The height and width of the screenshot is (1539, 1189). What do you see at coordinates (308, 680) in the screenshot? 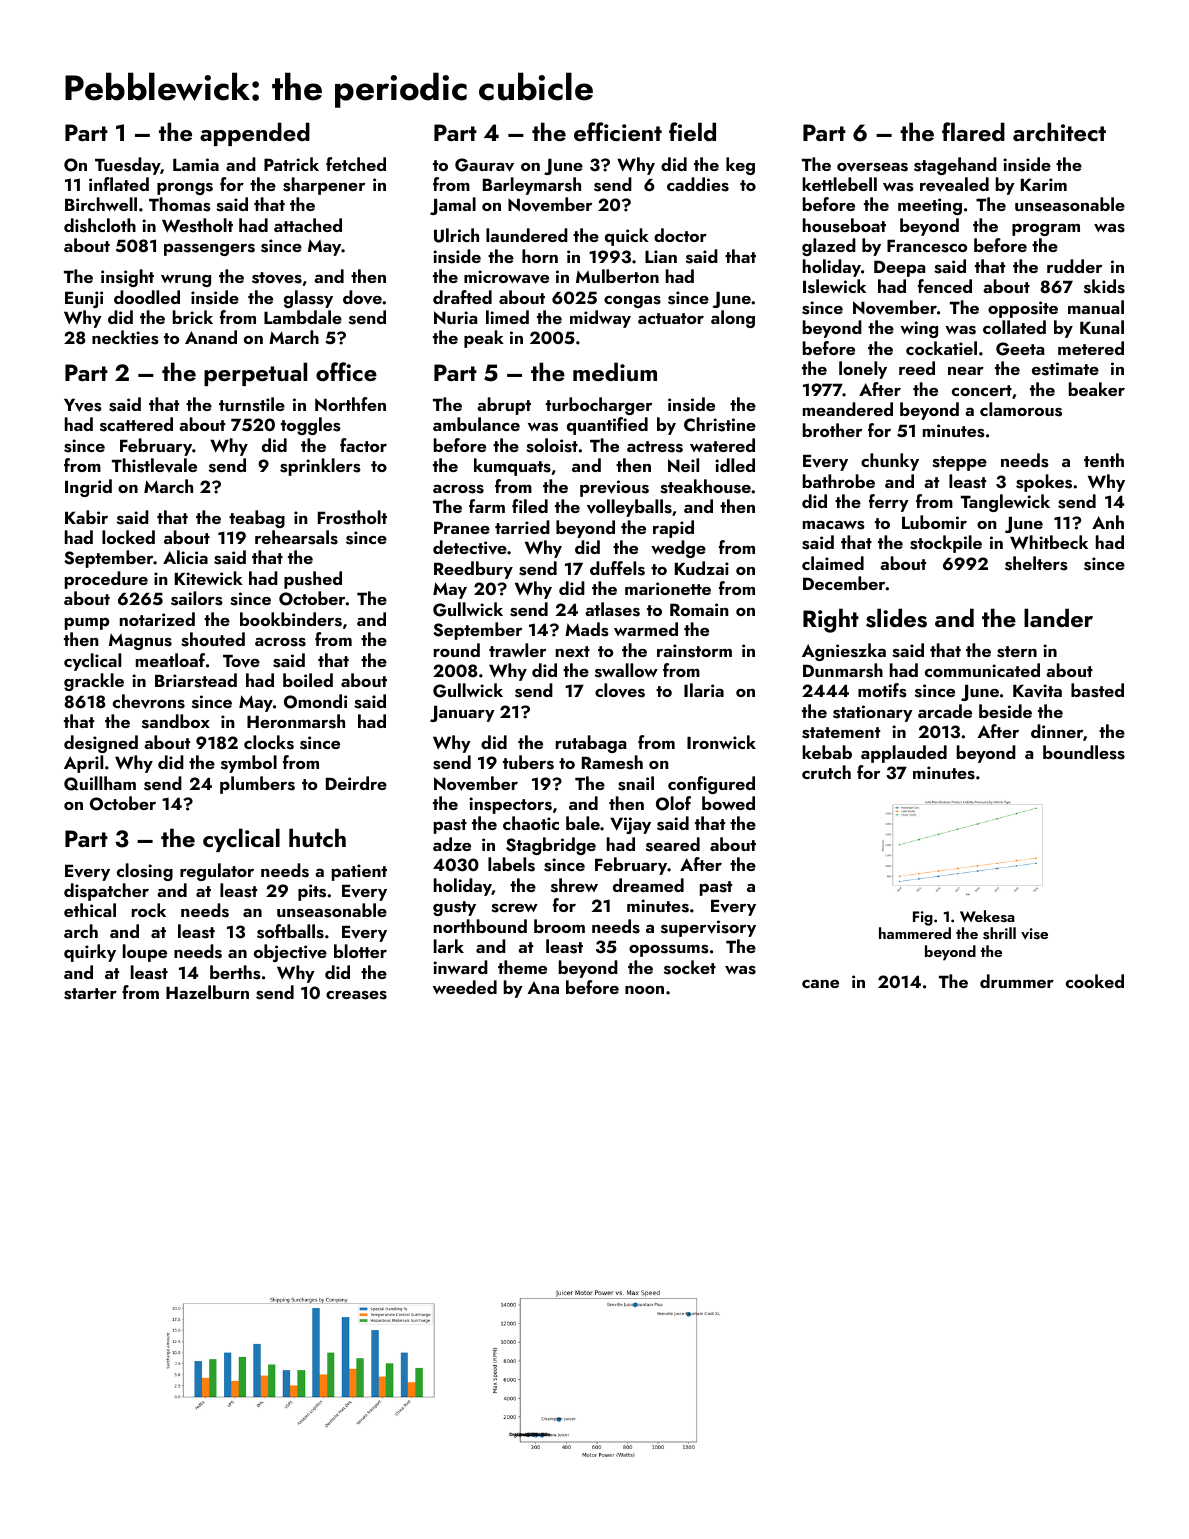
I see `boiled` at bounding box center [308, 680].
